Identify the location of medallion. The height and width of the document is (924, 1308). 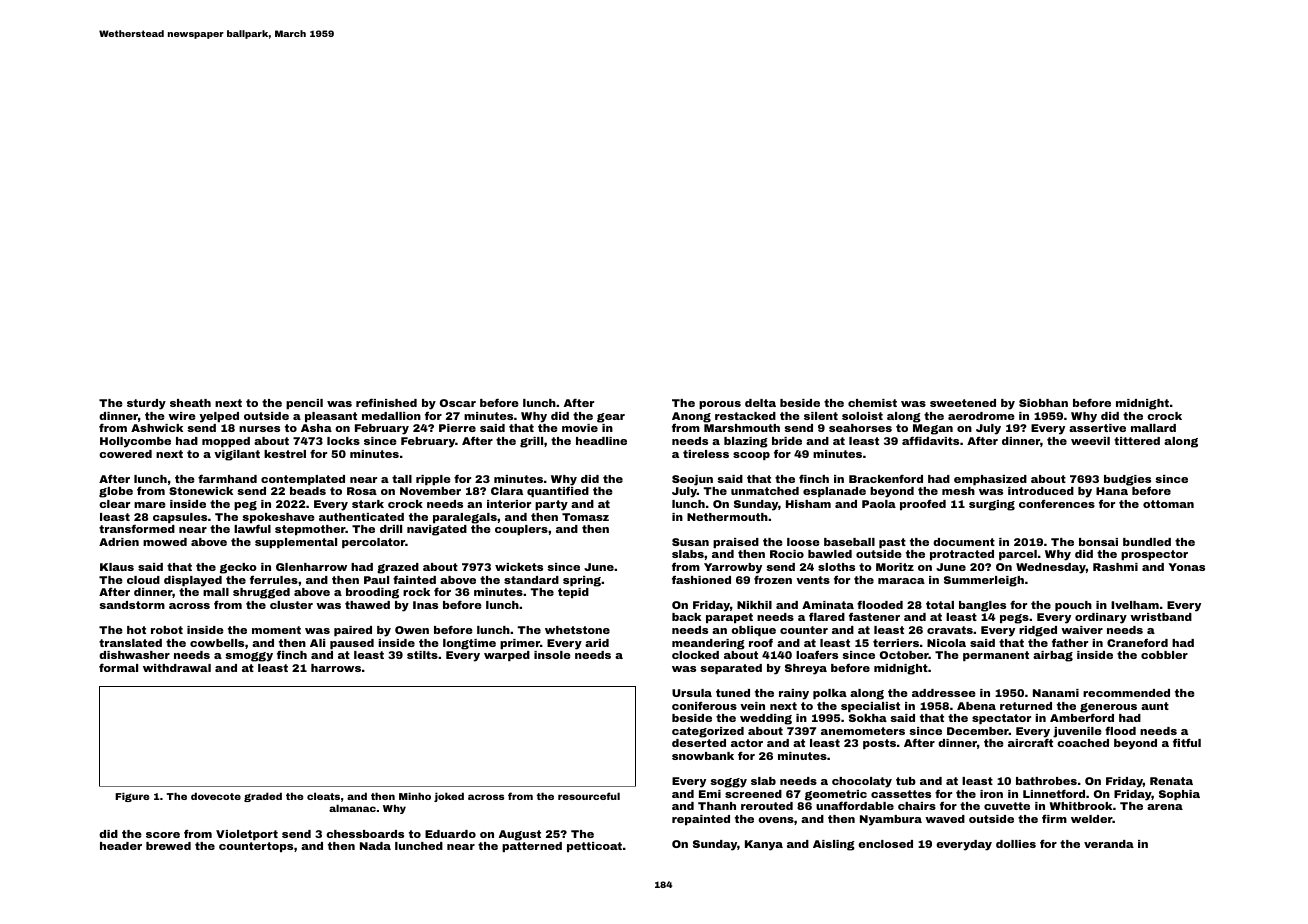
(391, 416).
